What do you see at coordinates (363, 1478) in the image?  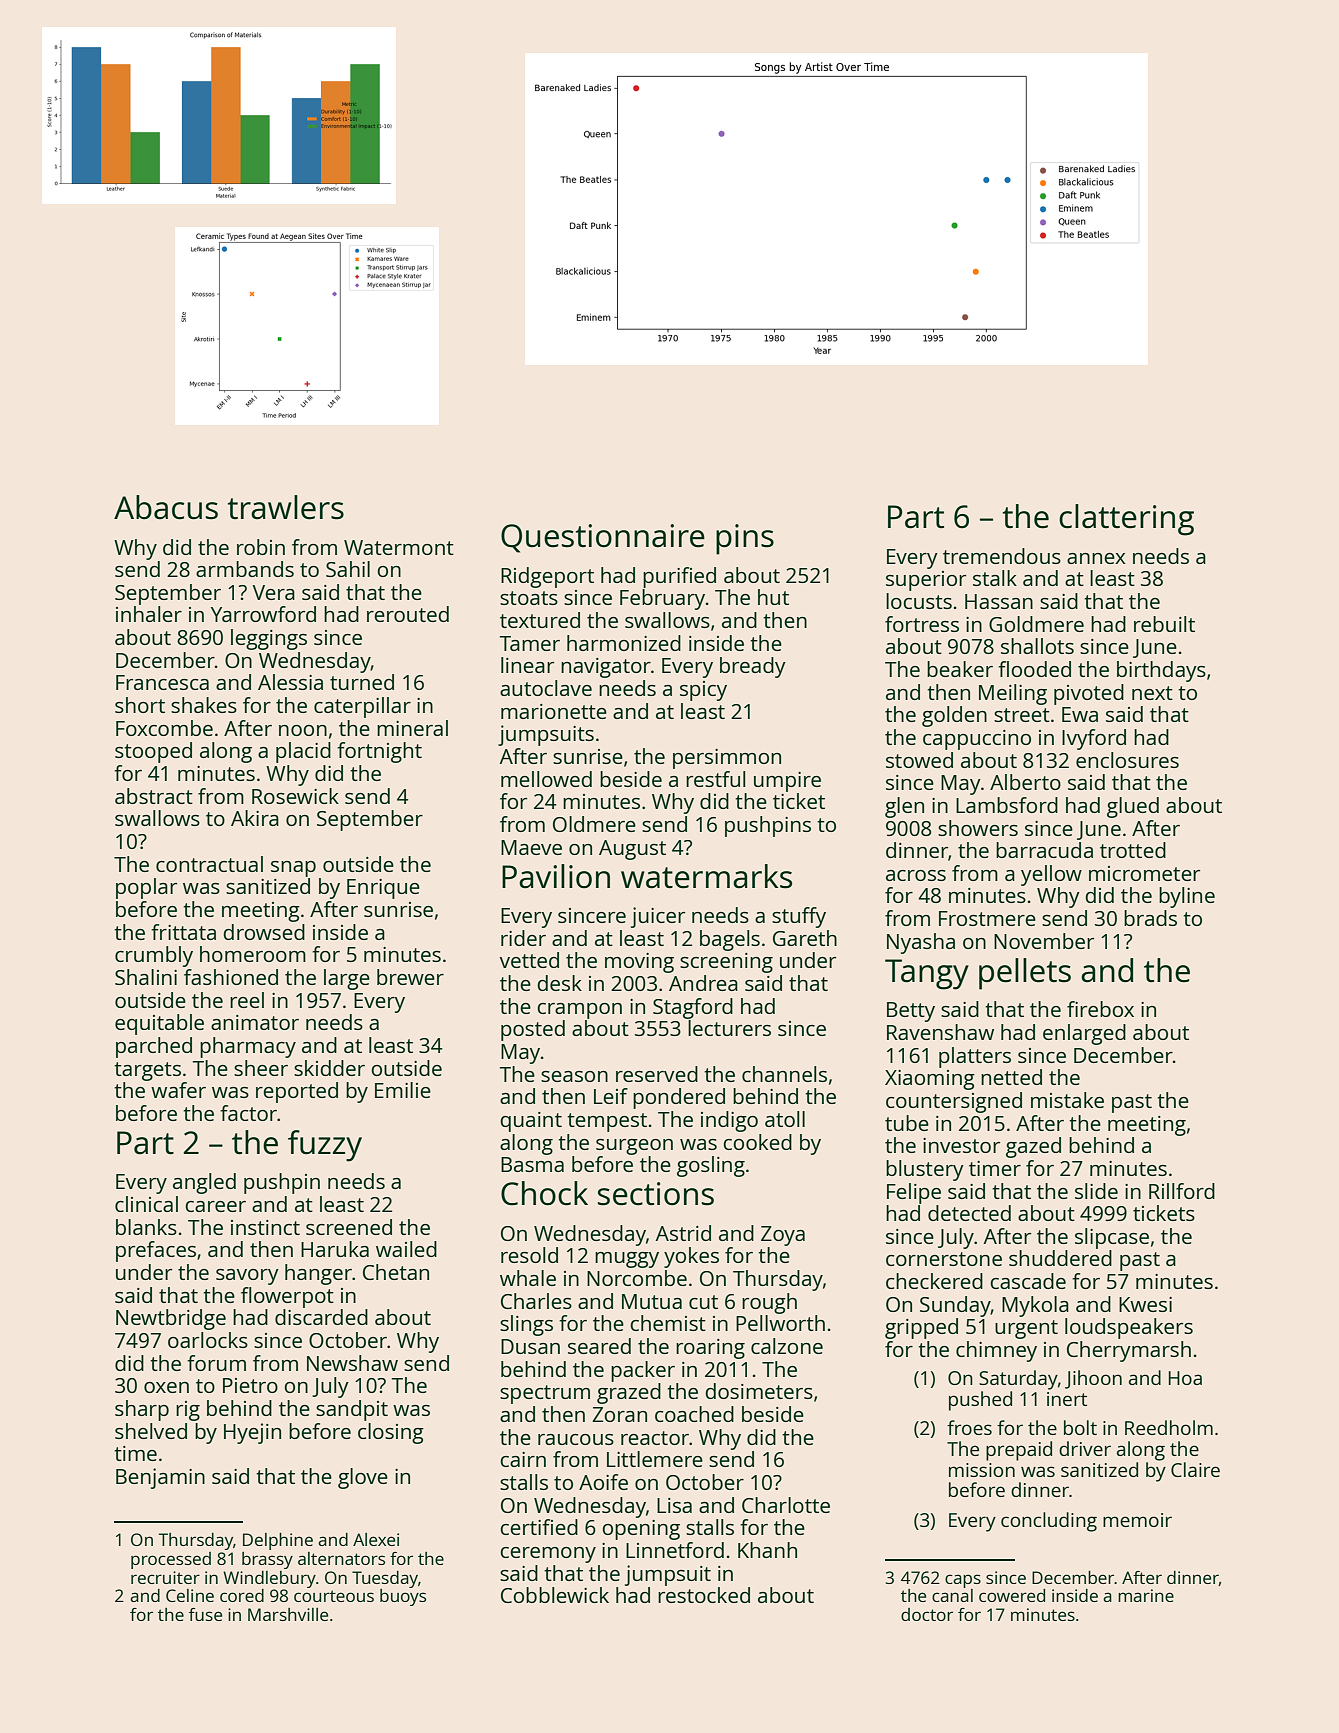 I see `glove` at bounding box center [363, 1478].
